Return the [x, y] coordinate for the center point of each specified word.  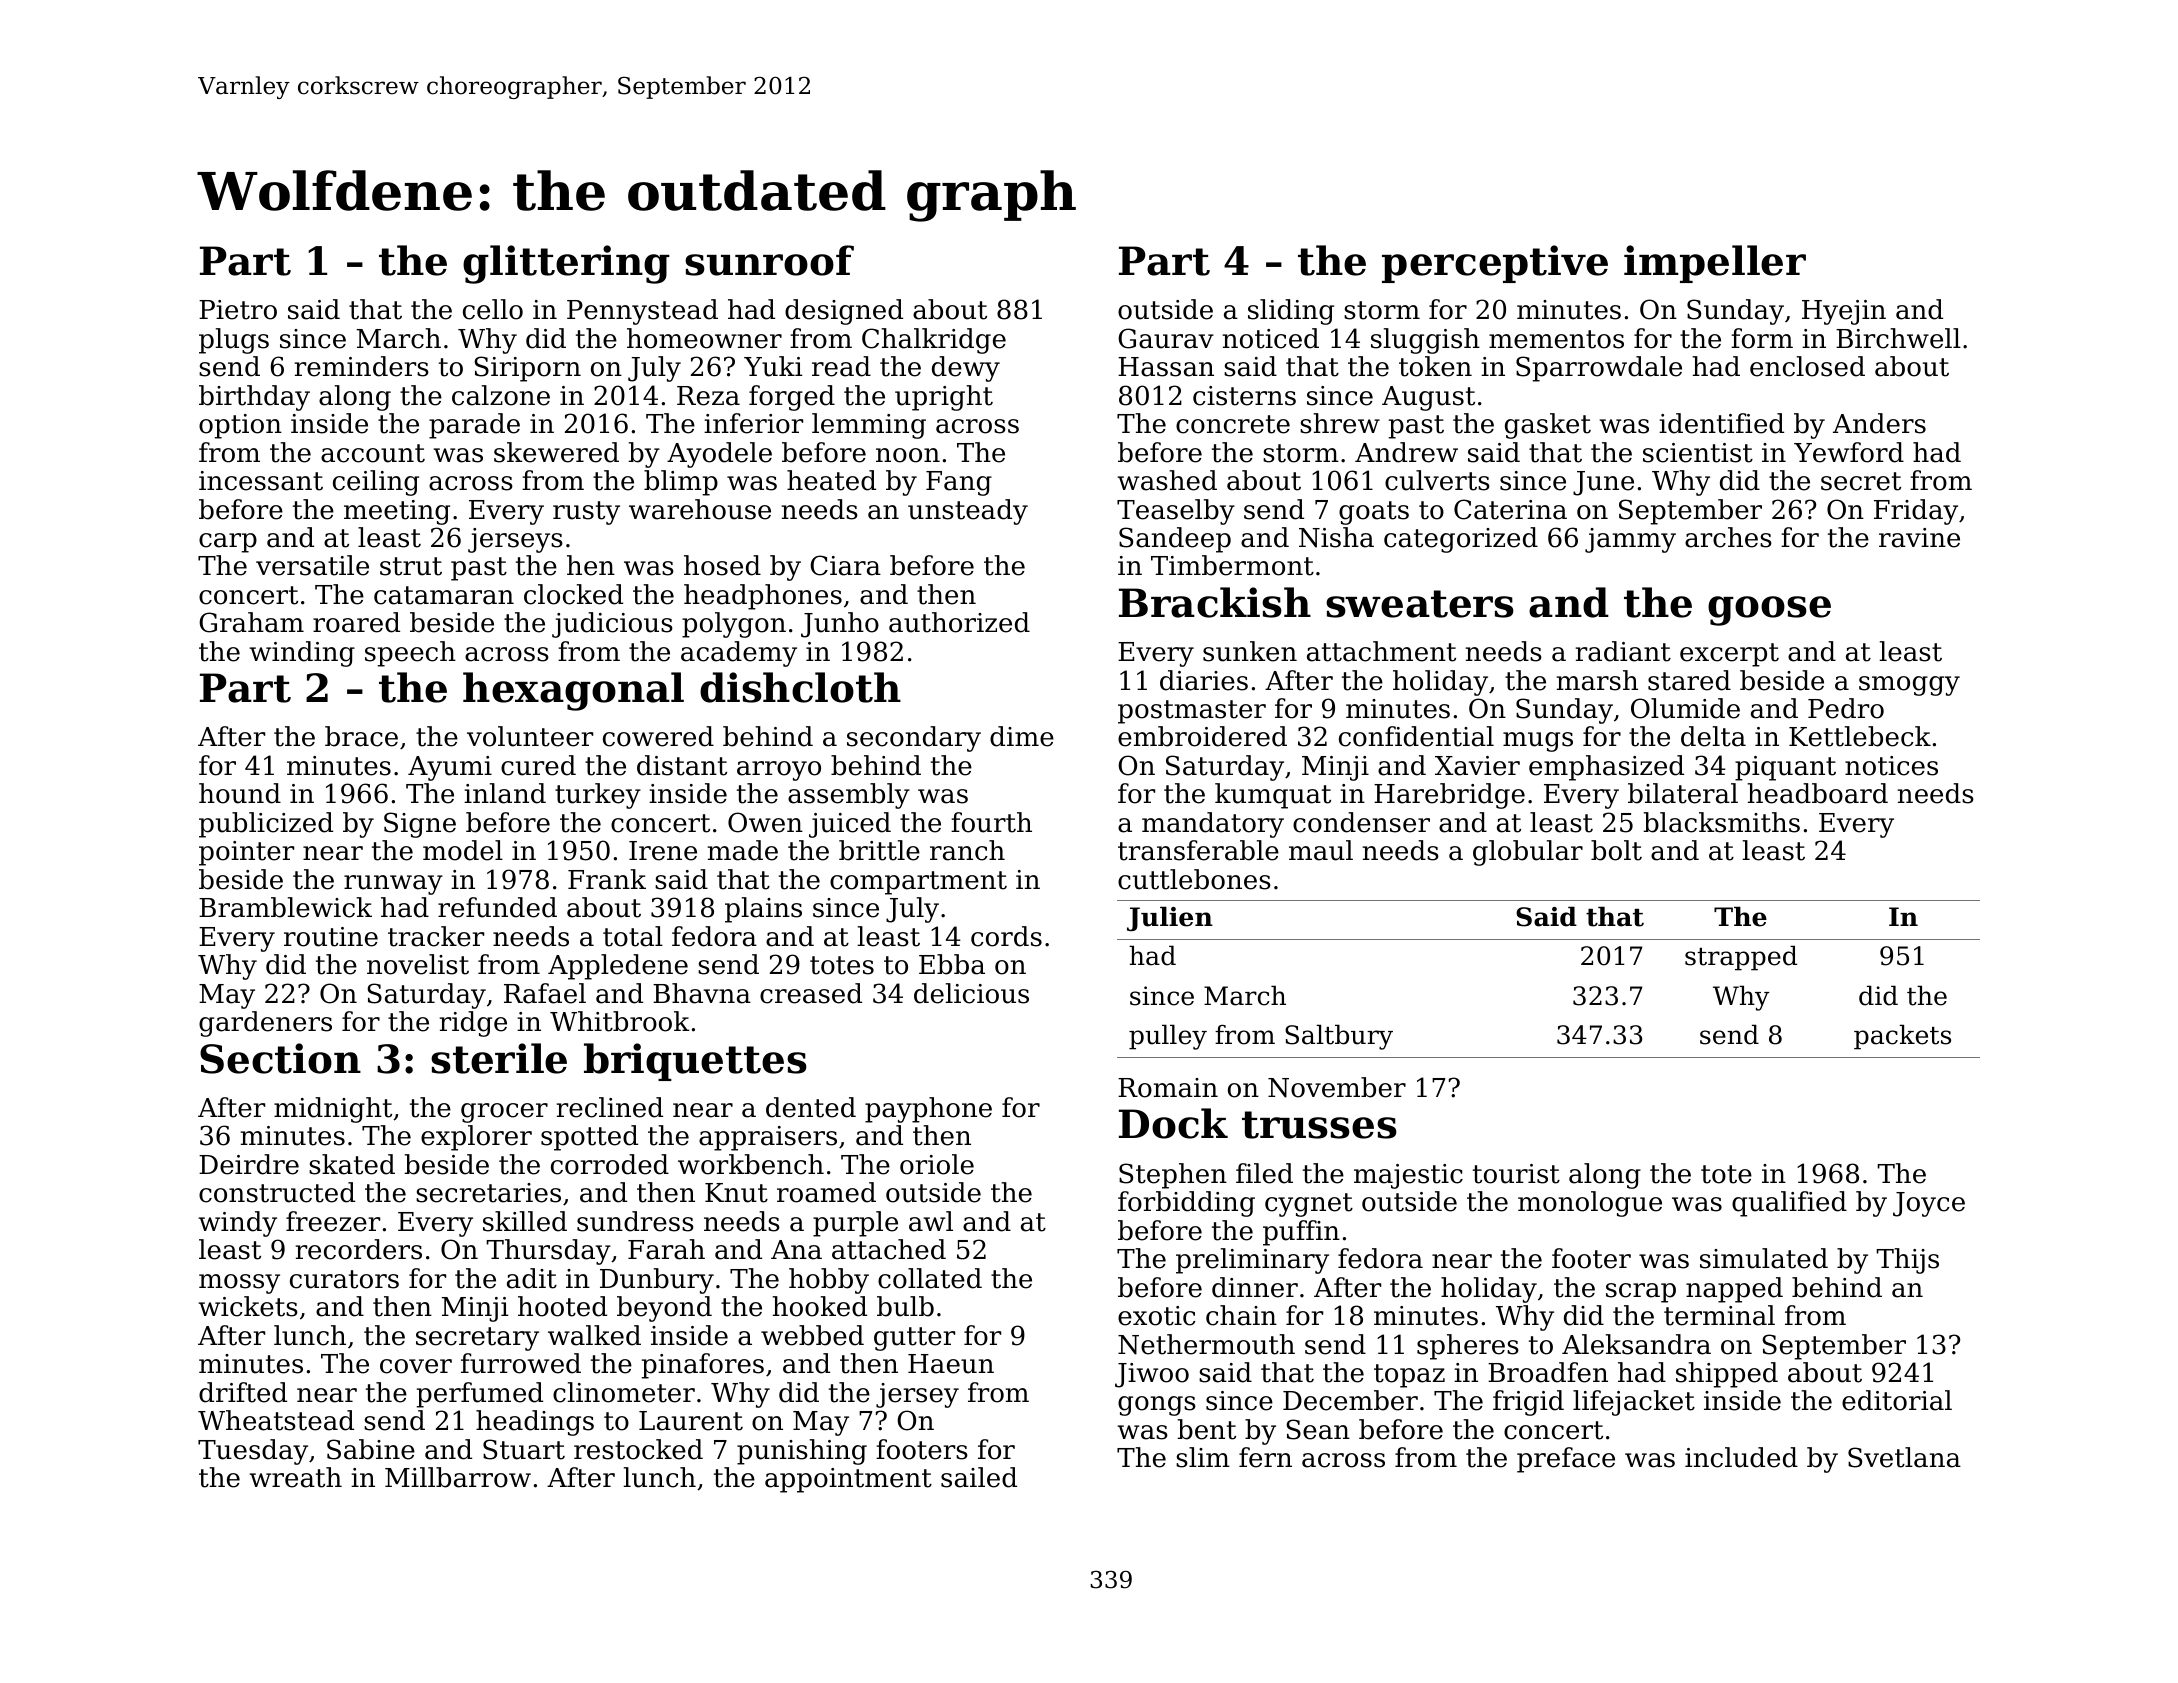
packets [1902, 1037]
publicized [266, 825]
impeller [1715, 264]
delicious [971, 993]
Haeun [951, 1364]
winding [302, 654]
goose [1769, 611]
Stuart [524, 1449]
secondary [914, 739]
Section [280, 1058]
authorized [959, 622]
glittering [566, 264]
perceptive [1495, 264]
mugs [1538, 742]
